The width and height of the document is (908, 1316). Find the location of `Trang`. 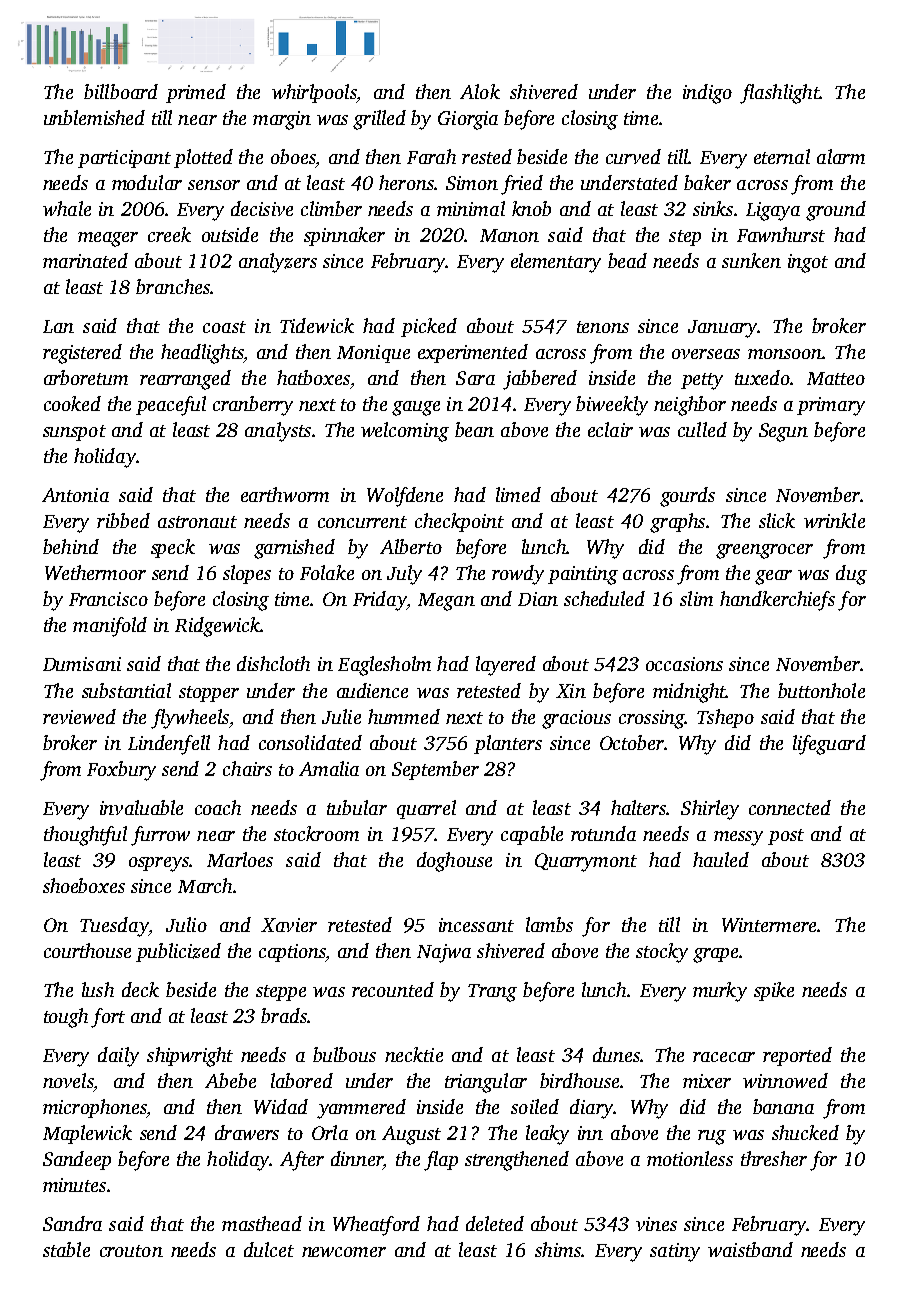

Trang is located at coordinates (492, 993).
